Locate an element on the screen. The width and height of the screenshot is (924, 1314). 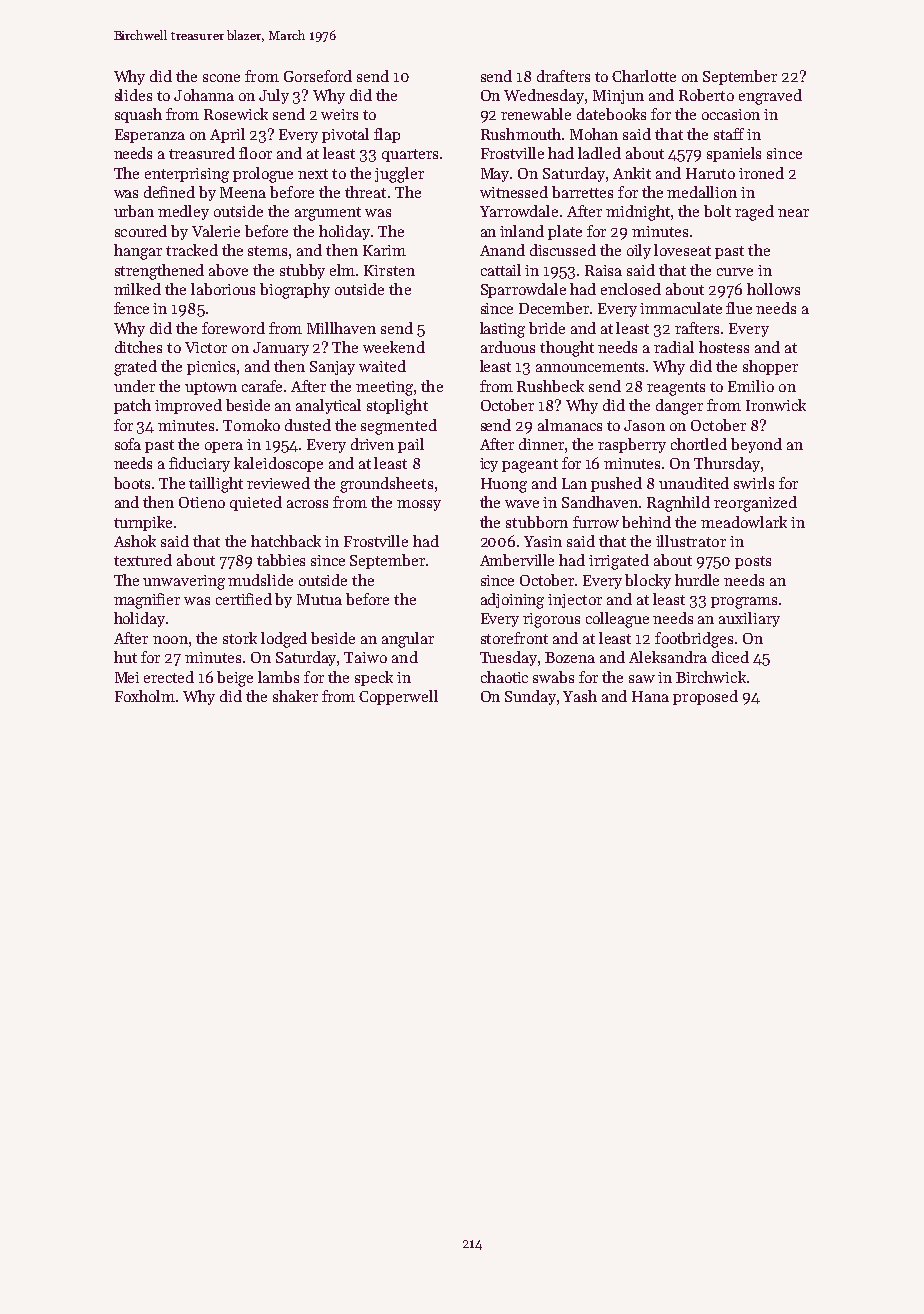
cattail is located at coordinates (501, 270).
